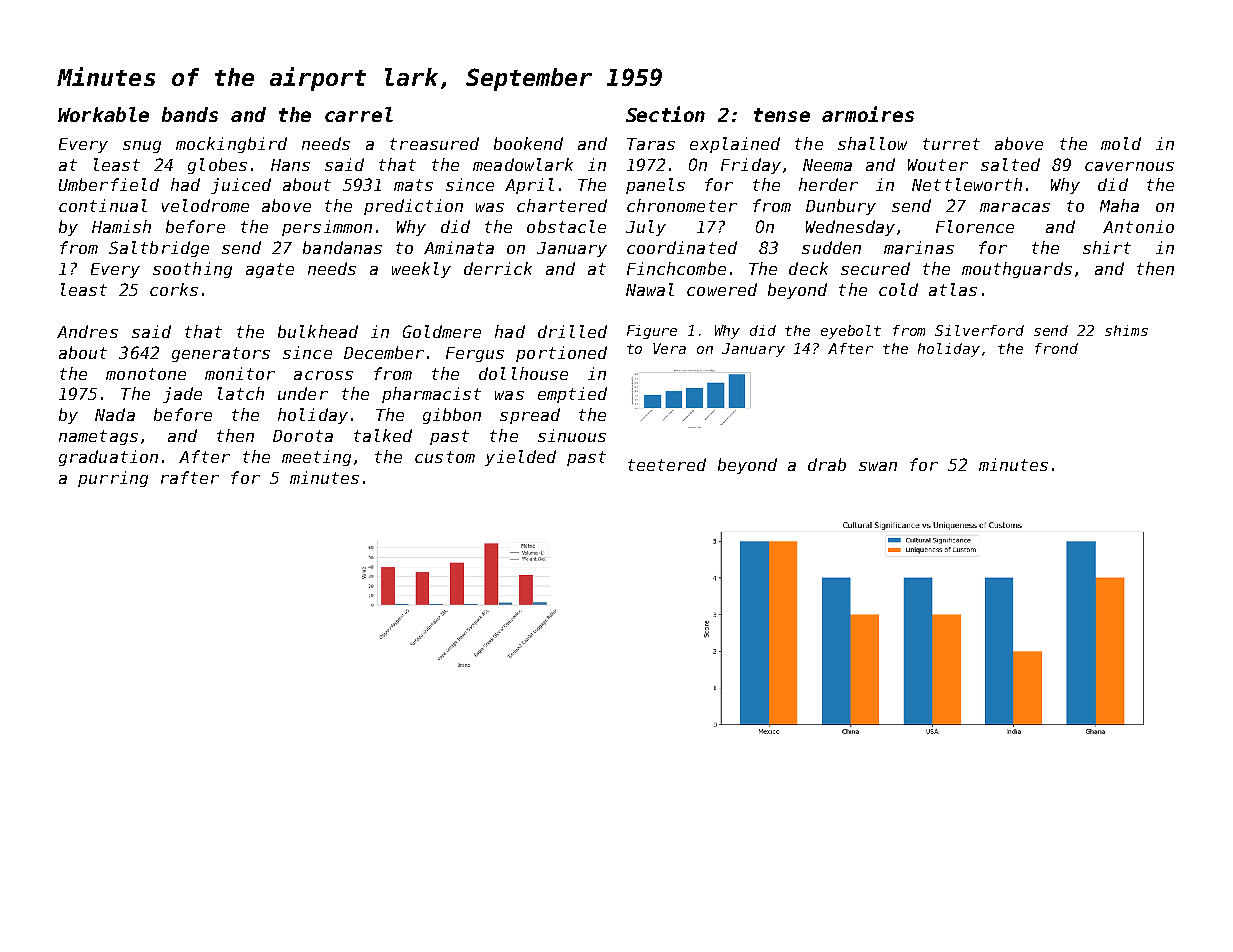  I want to click on swan, so click(878, 466).
